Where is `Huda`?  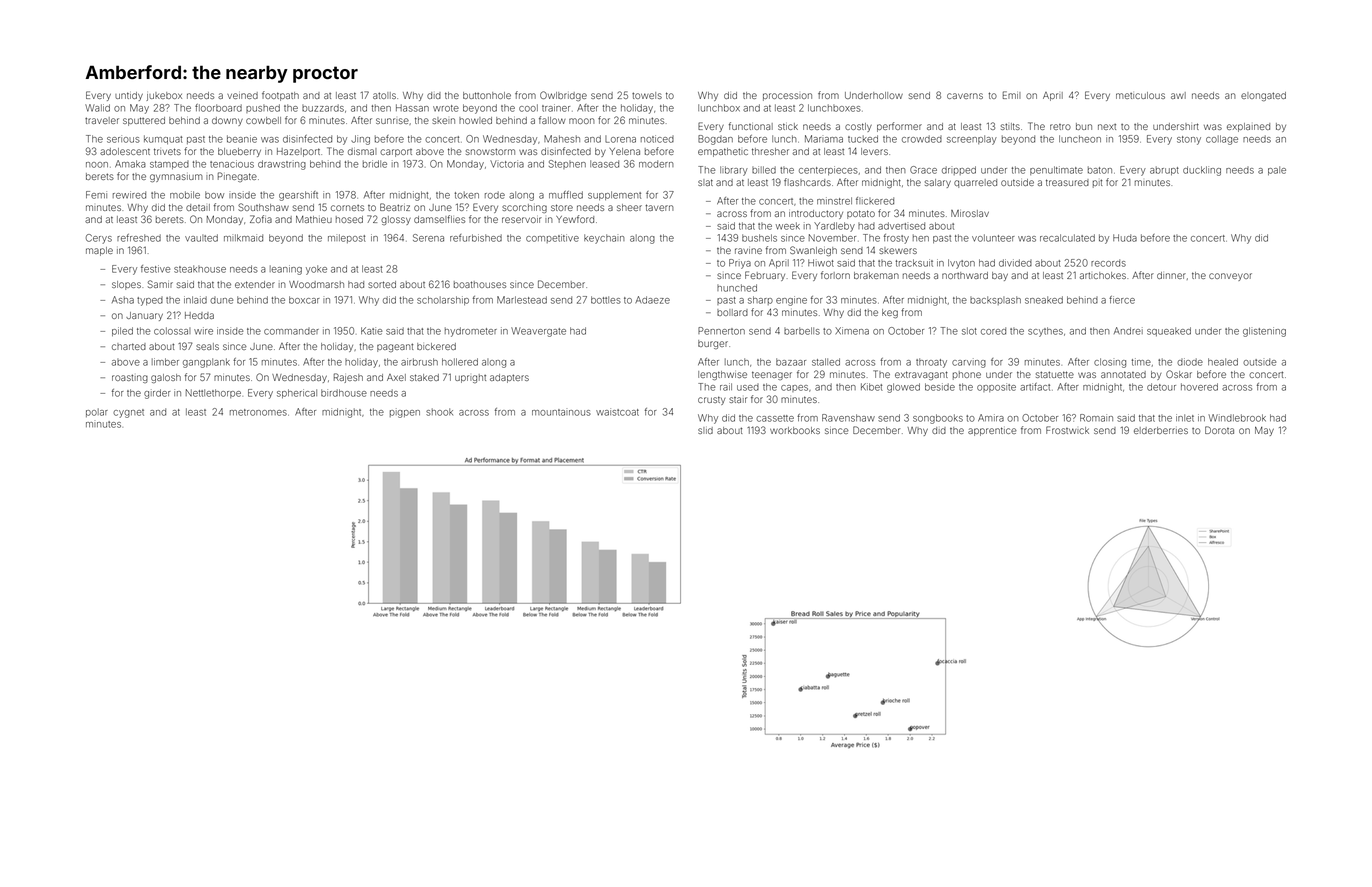 Huda is located at coordinates (1125, 238).
